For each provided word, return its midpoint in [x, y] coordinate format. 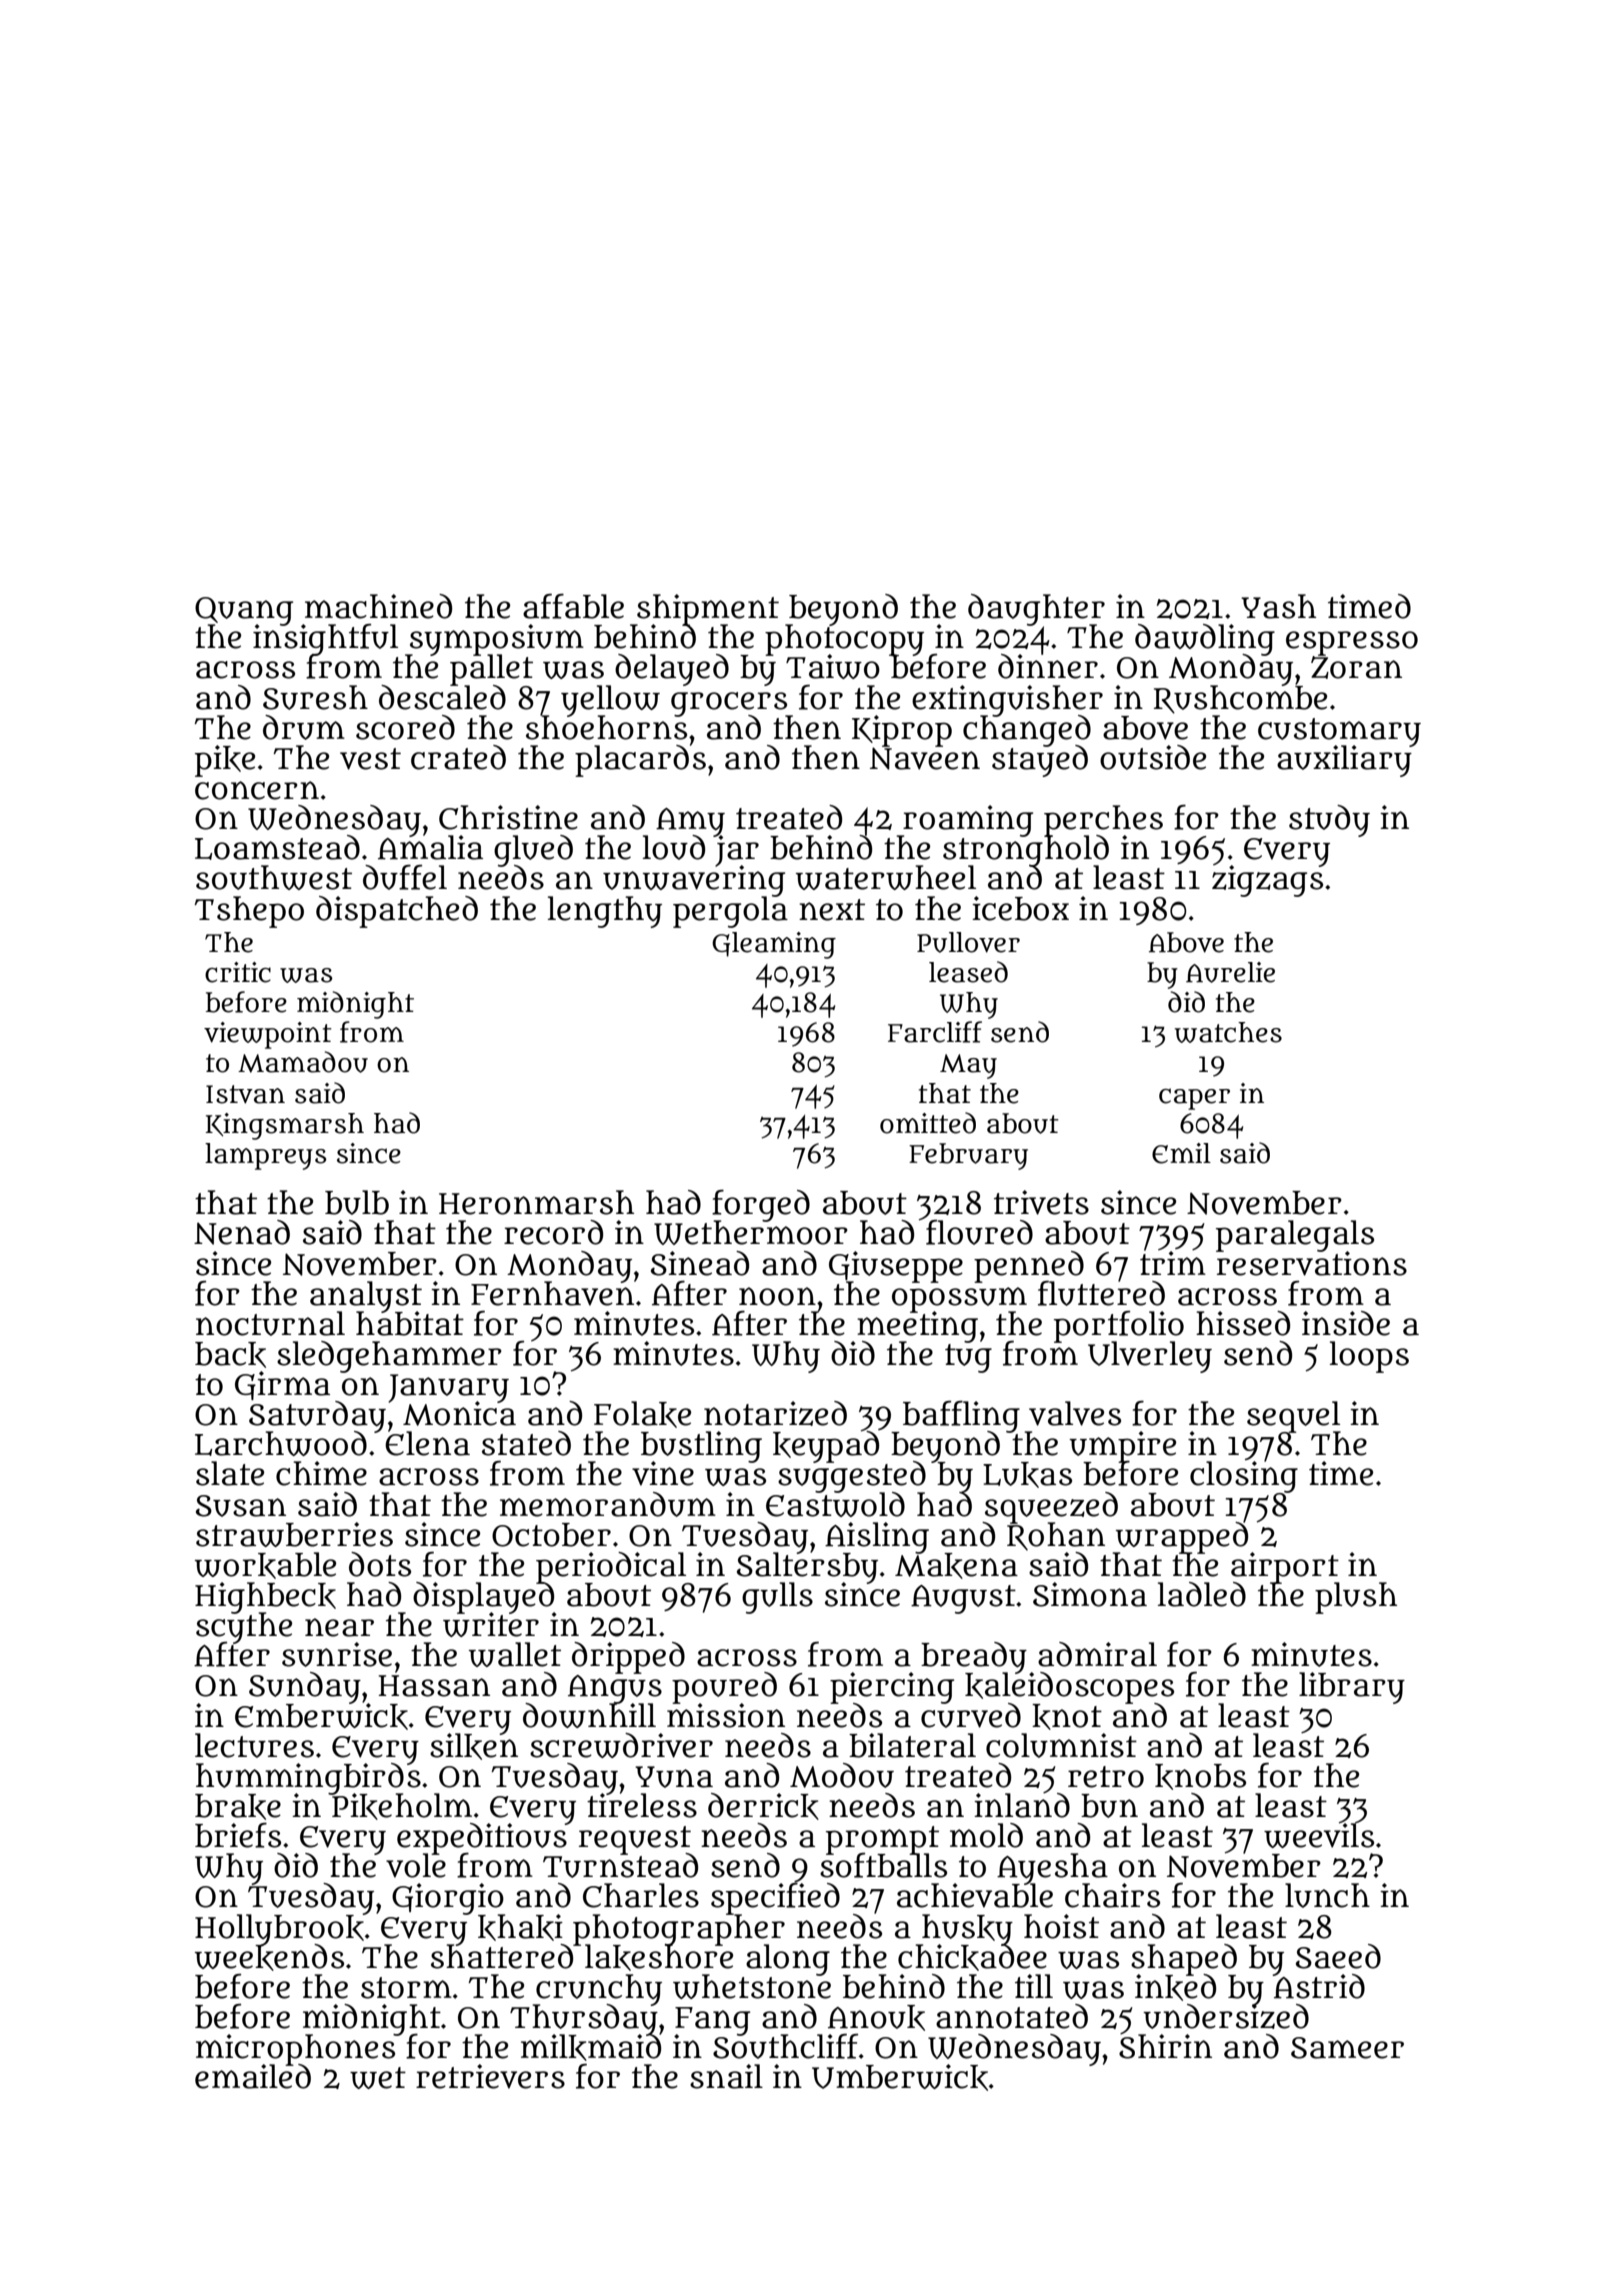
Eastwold [835, 1504]
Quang [244, 611]
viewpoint [268, 1035]
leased [968, 972]
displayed [484, 1597]
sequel [1294, 1416]
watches [1228, 1032]
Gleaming [774, 945]
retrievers [490, 2076]
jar [736, 851]
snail [726, 2076]
